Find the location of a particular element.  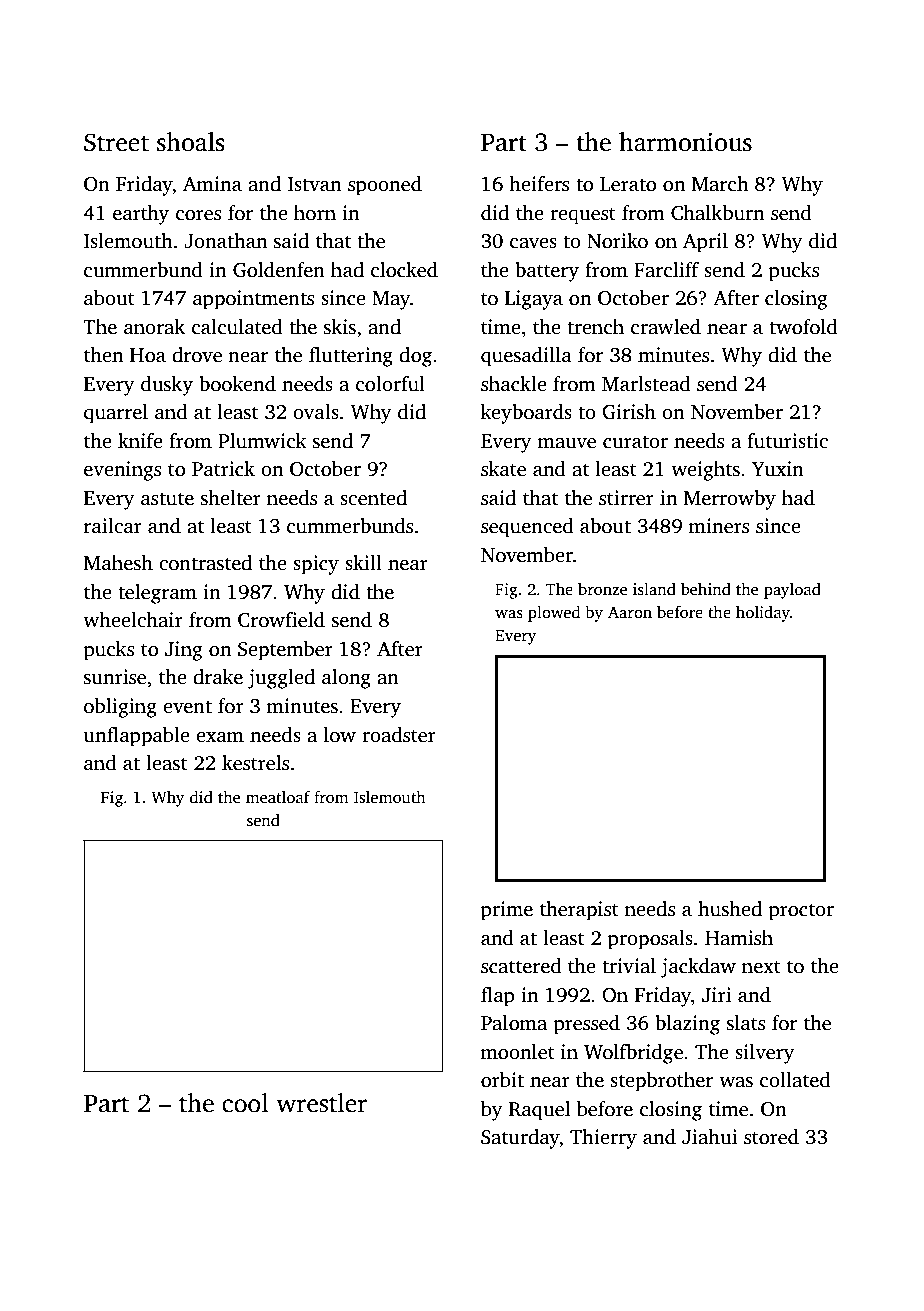

Jonathan is located at coordinates (225, 241).
